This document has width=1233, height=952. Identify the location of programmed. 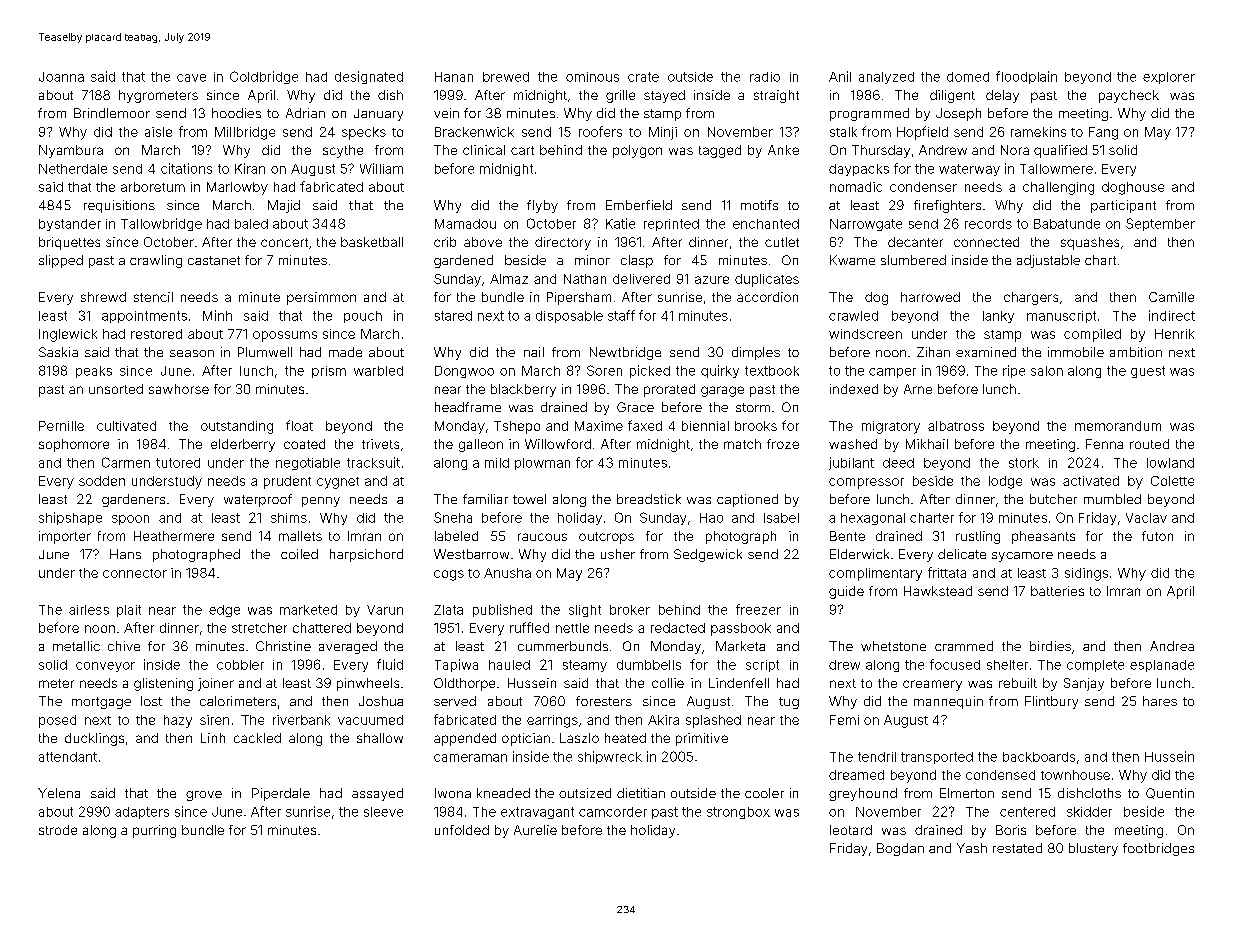
(869, 114).
